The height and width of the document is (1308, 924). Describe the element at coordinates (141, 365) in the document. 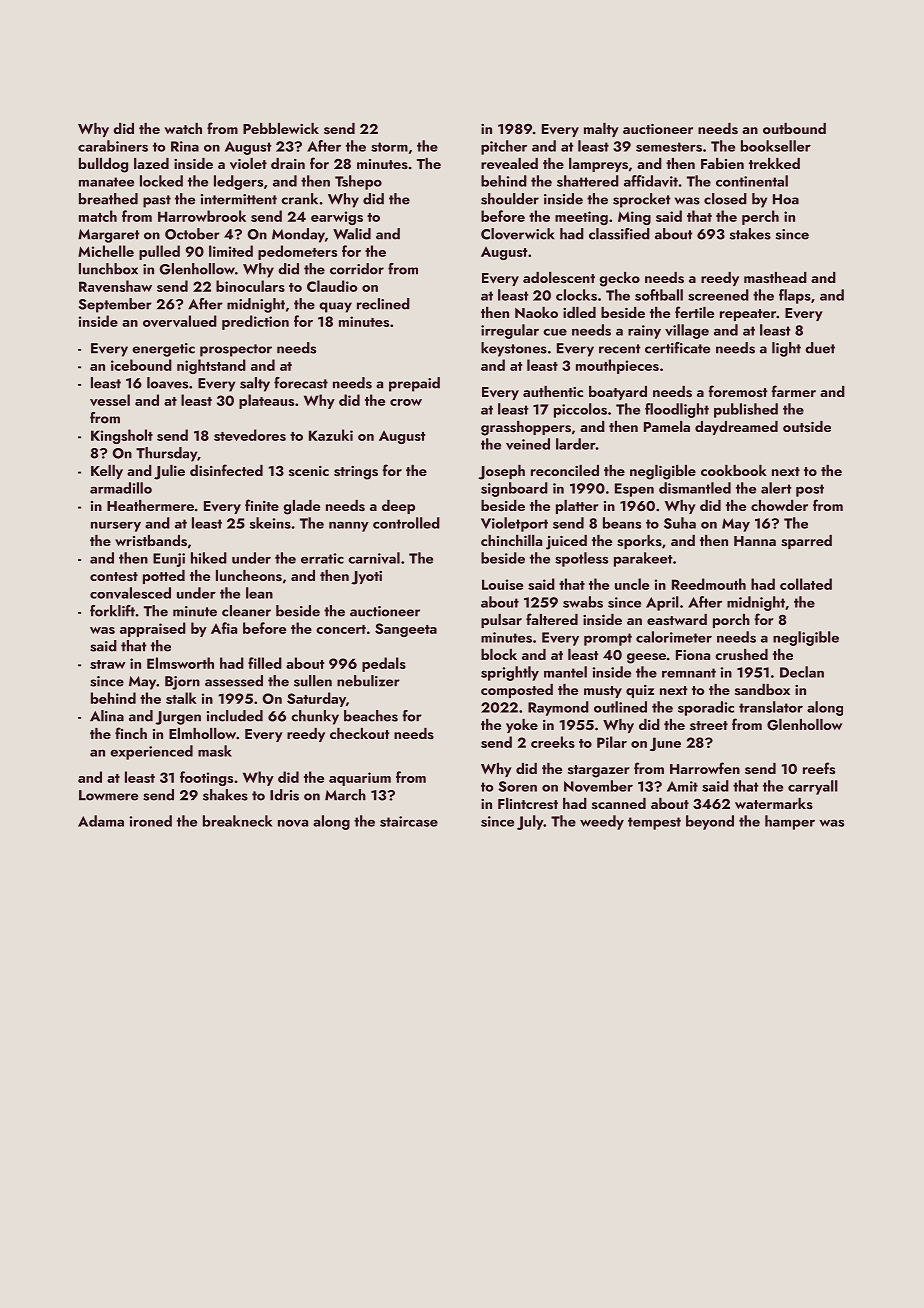

I see `icebound` at that location.
